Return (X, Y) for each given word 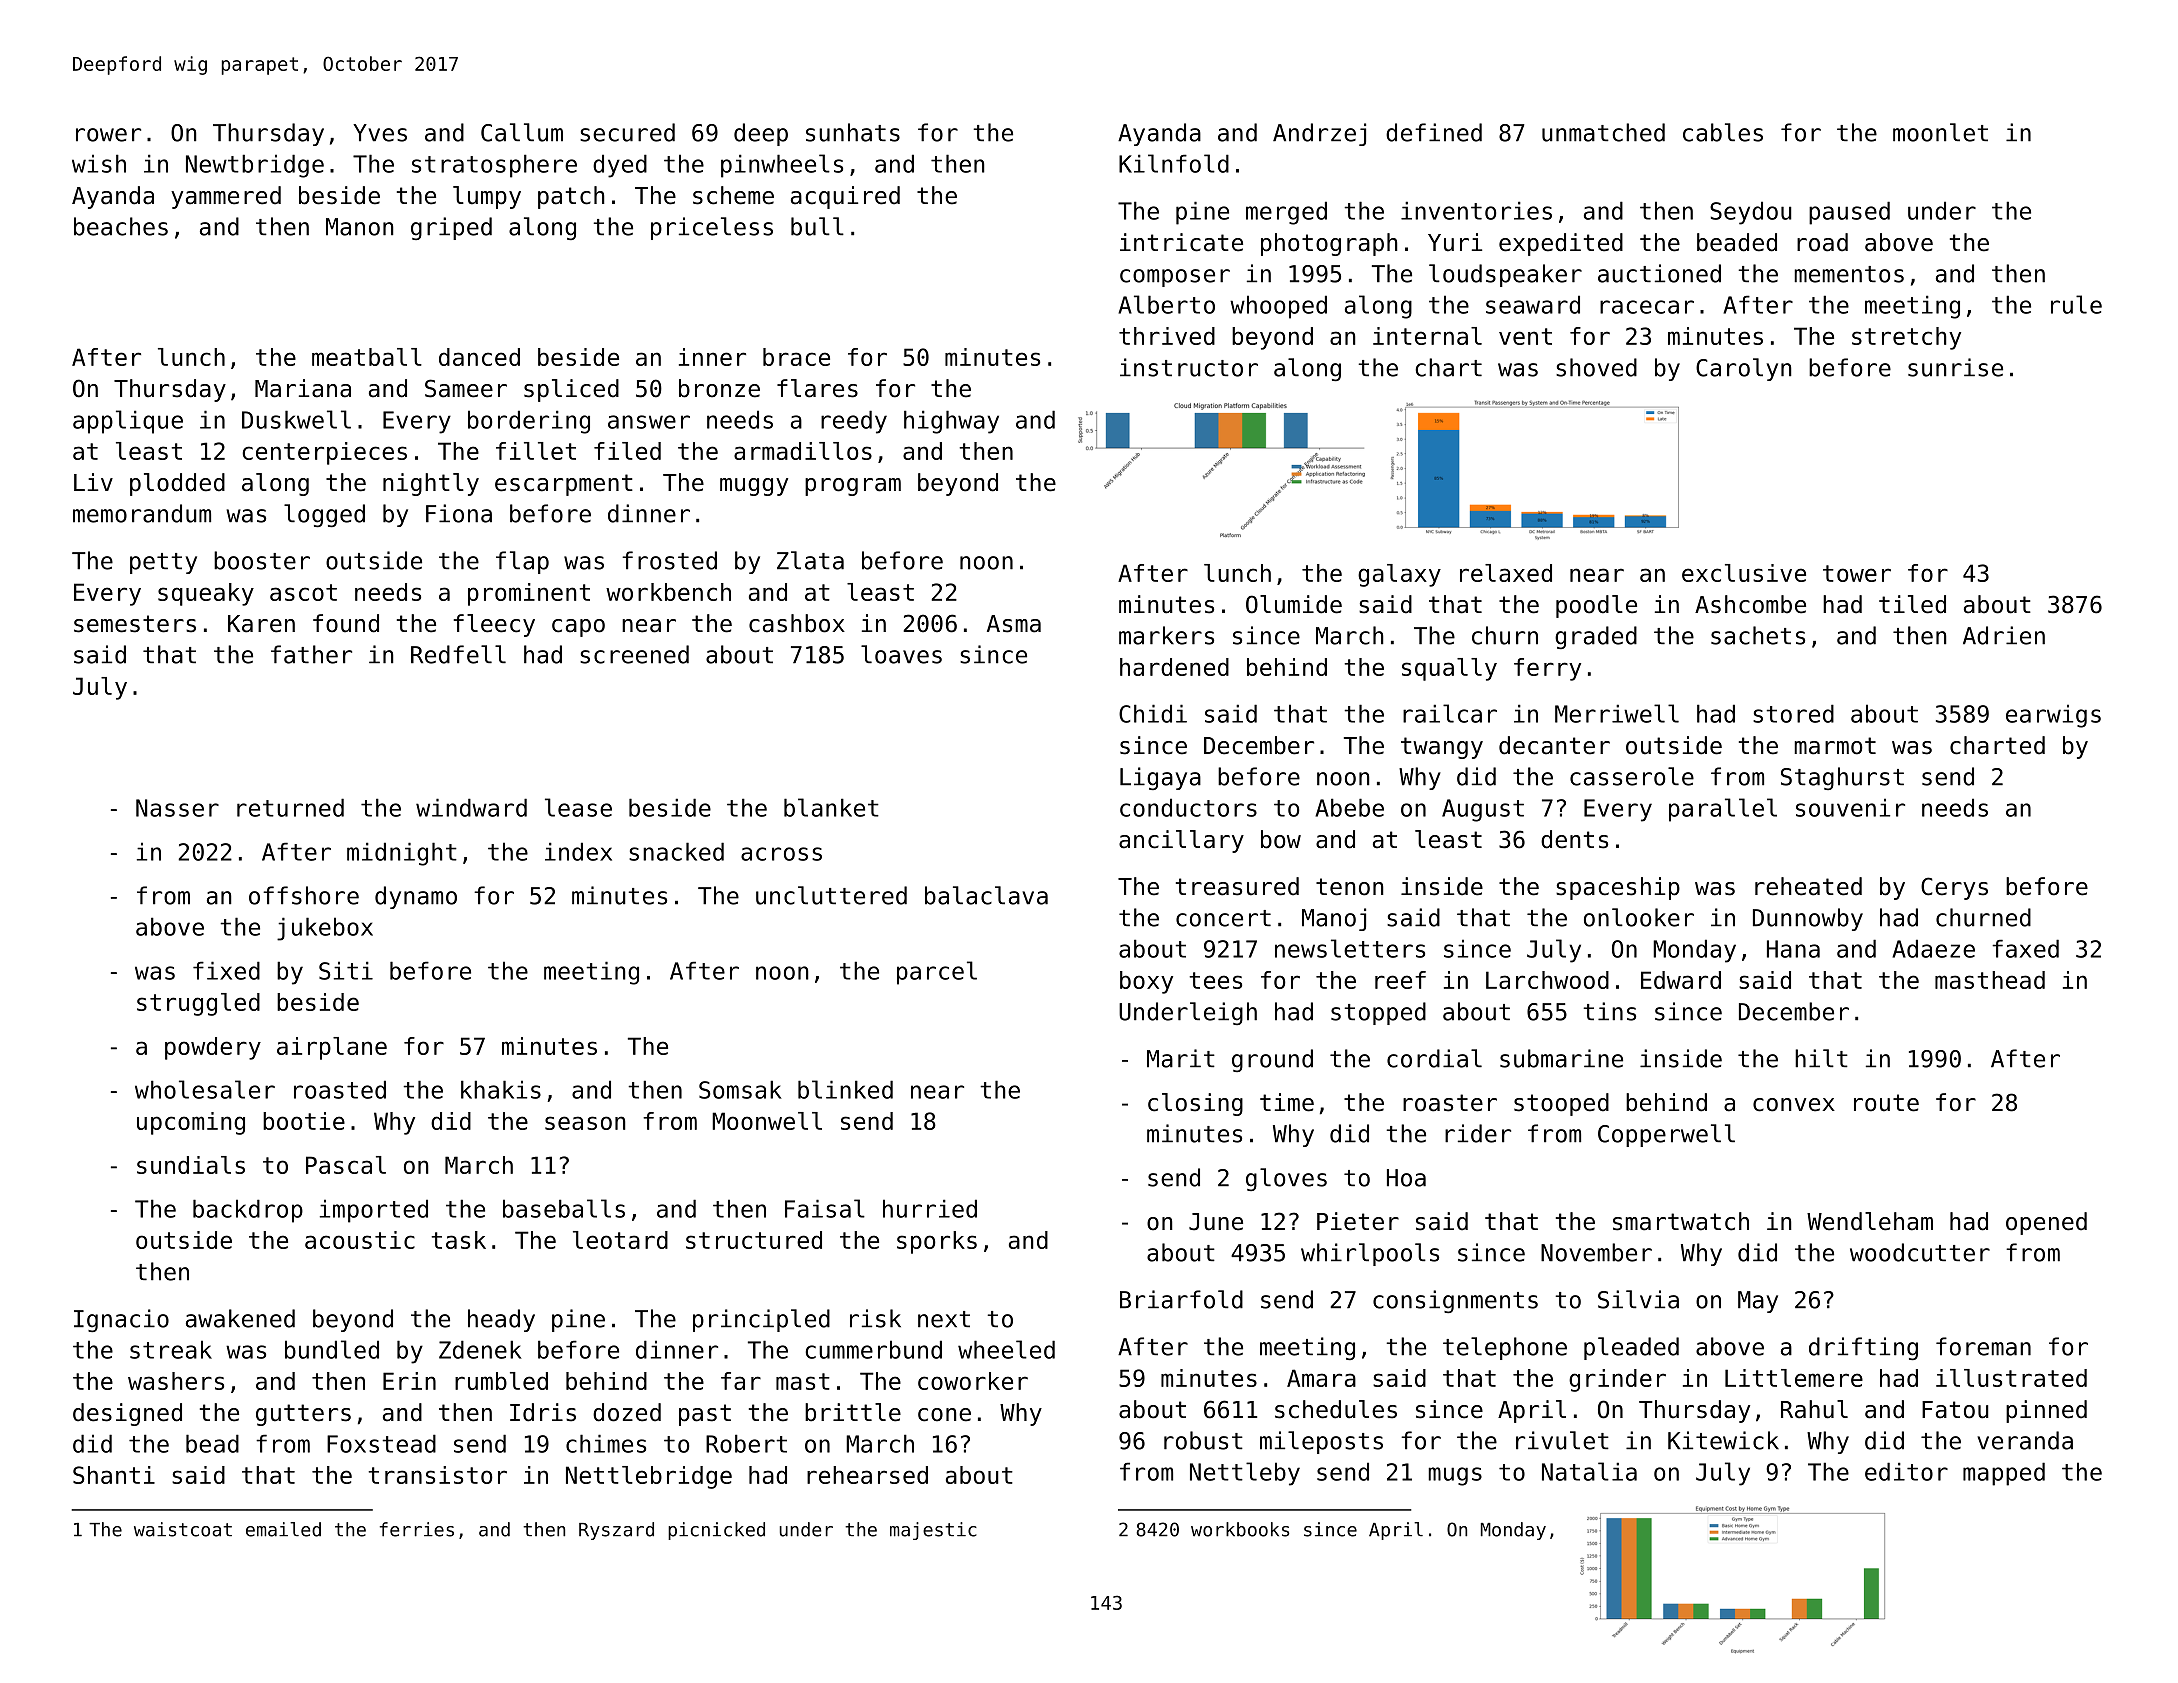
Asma (1014, 624)
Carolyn (1744, 369)
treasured (1237, 886)
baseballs (564, 1208)
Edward (1681, 980)
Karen (261, 624)
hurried (930, 1208)
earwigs (2053, 716)
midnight (402, 854)
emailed (283, 1529)
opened (2046, 1223)
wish (99, 163)
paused (1849, 213)
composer (1175, 278)
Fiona (459, 513)
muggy (754, 487)
